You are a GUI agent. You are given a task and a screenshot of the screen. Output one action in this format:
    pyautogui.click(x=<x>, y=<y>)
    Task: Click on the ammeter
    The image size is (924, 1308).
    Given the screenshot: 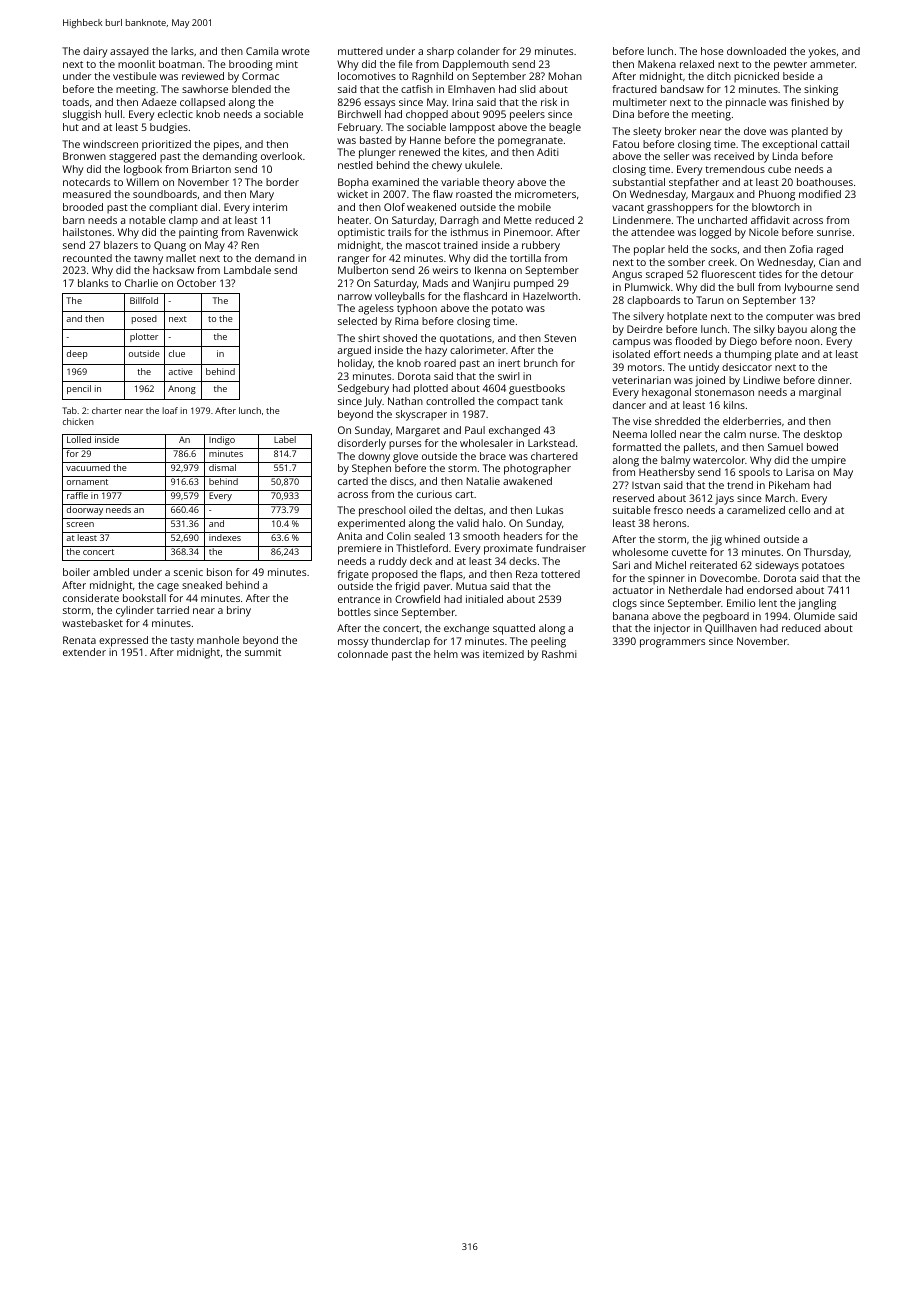 What is the action you would take?
    pyautogui.click(x=832, y=64)
